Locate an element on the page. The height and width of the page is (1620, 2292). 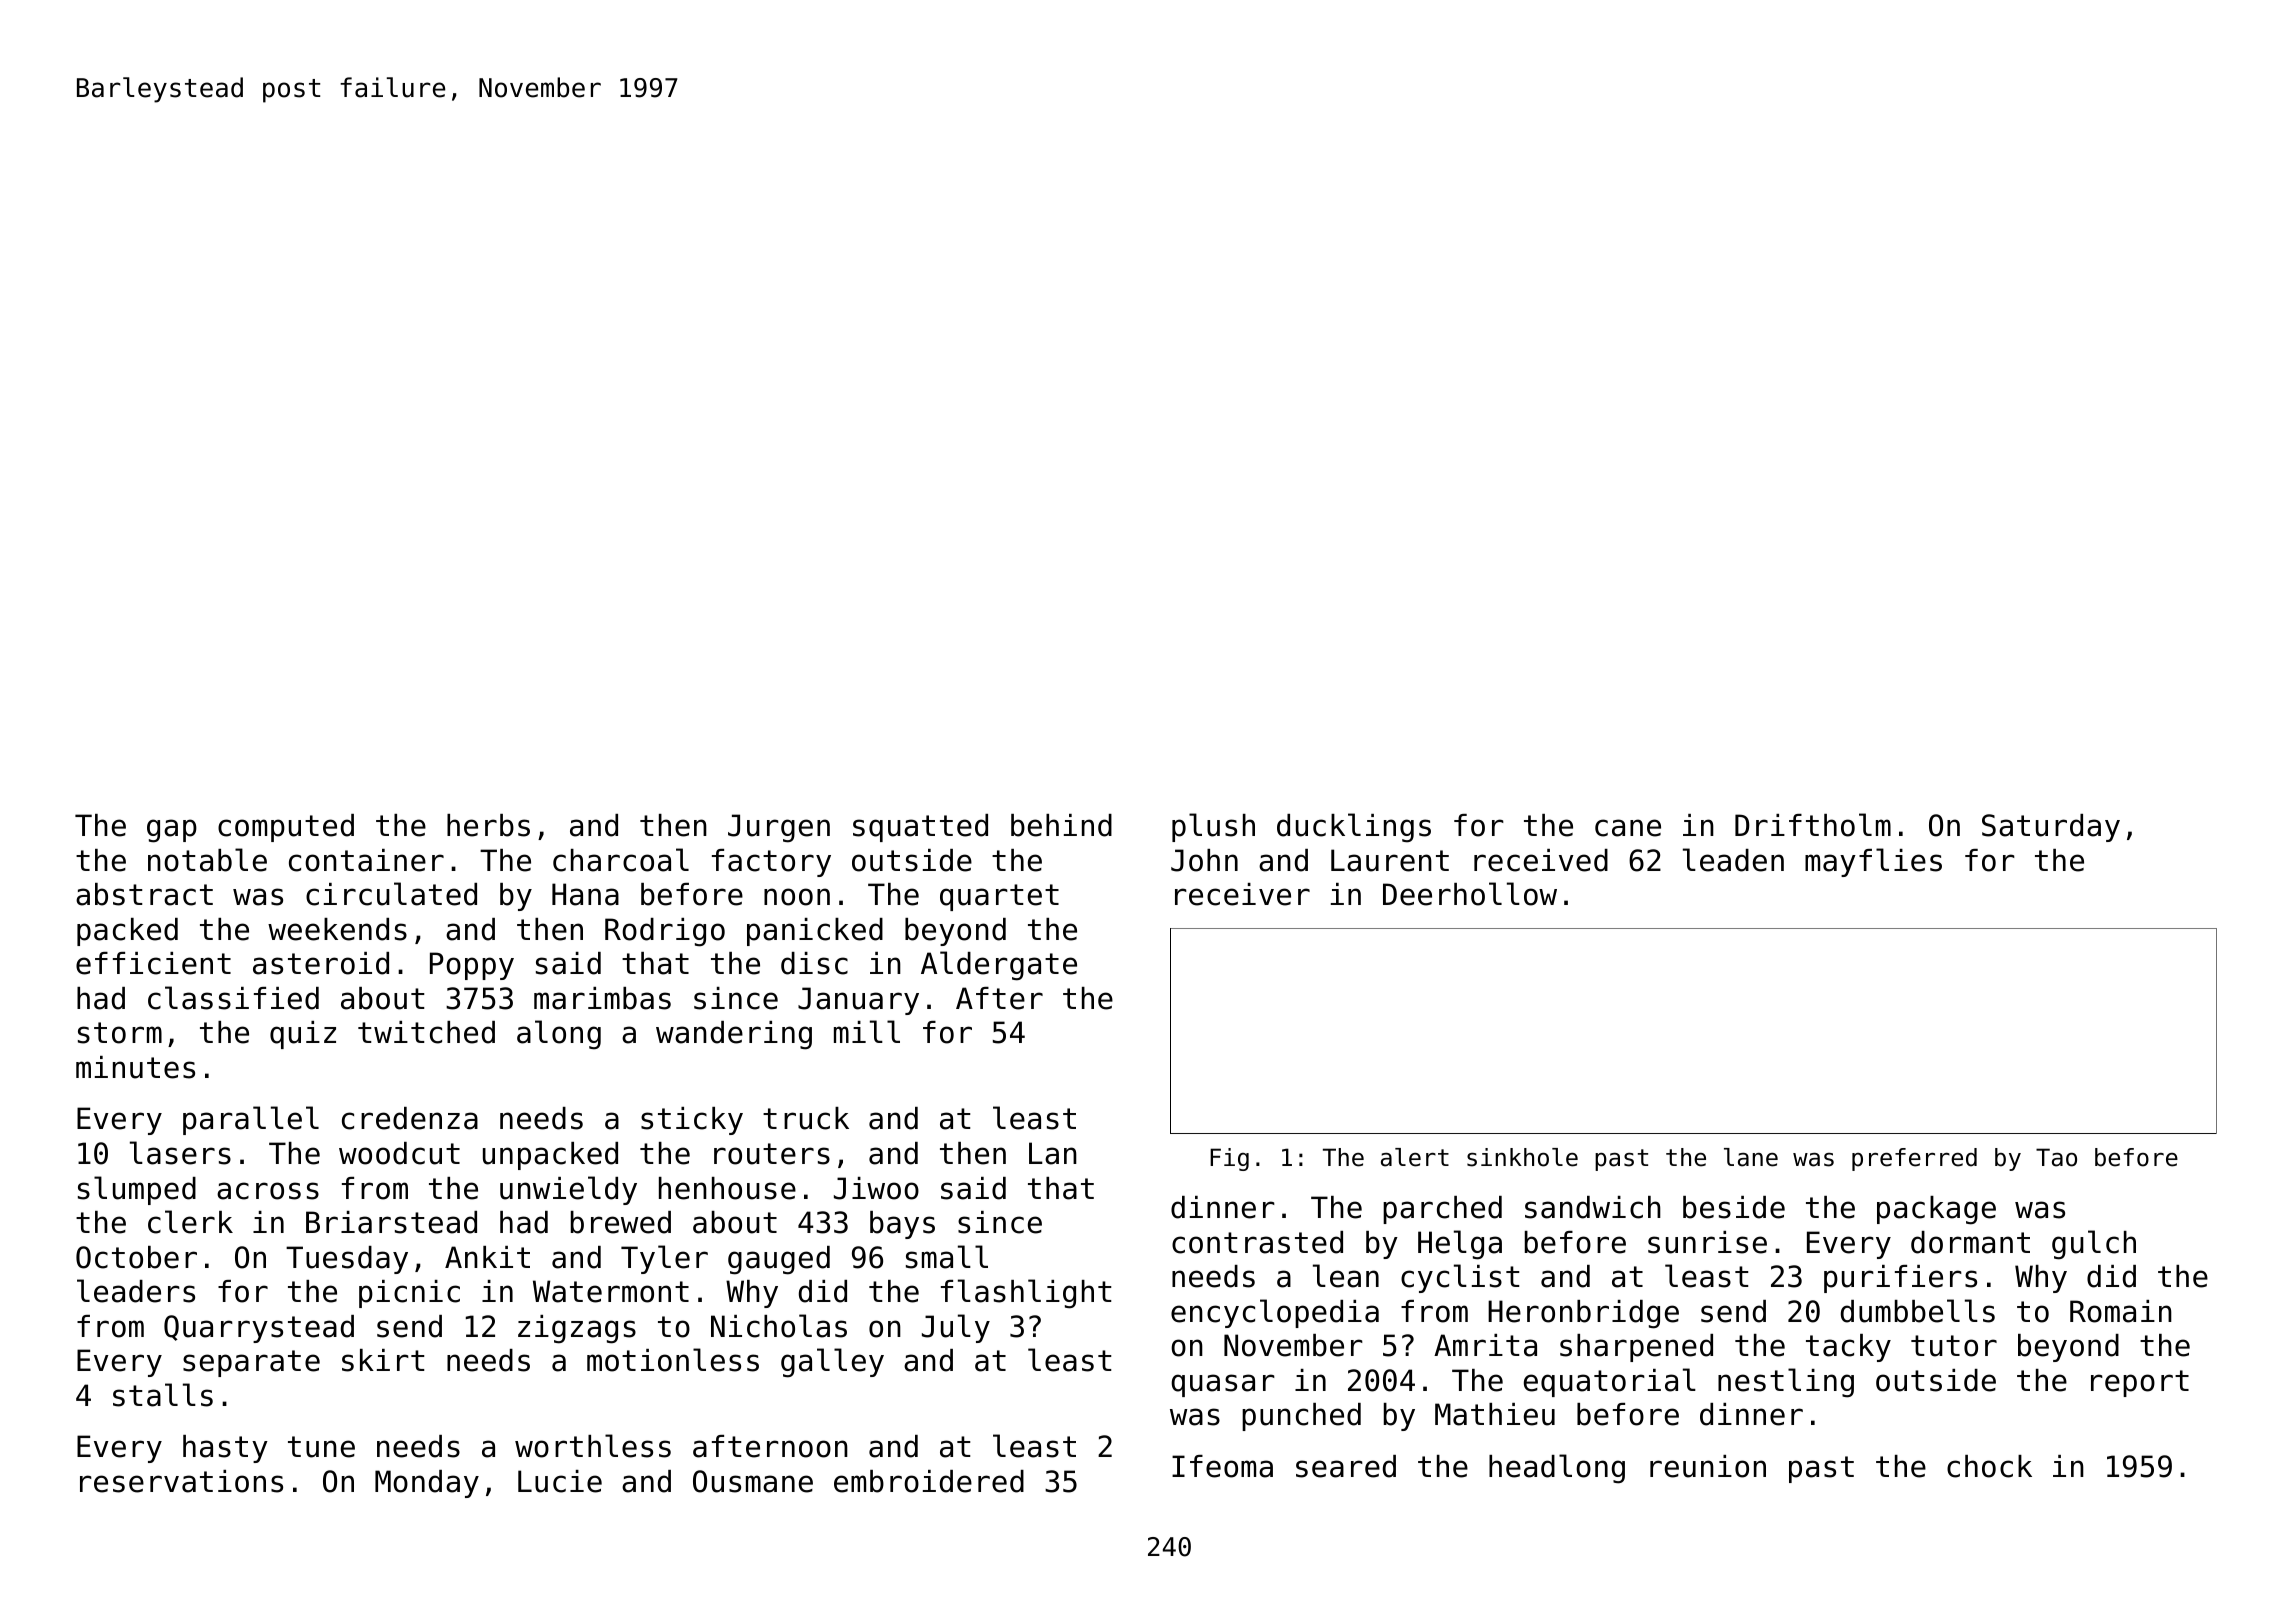
John is located at coordinates (1204, 860).
